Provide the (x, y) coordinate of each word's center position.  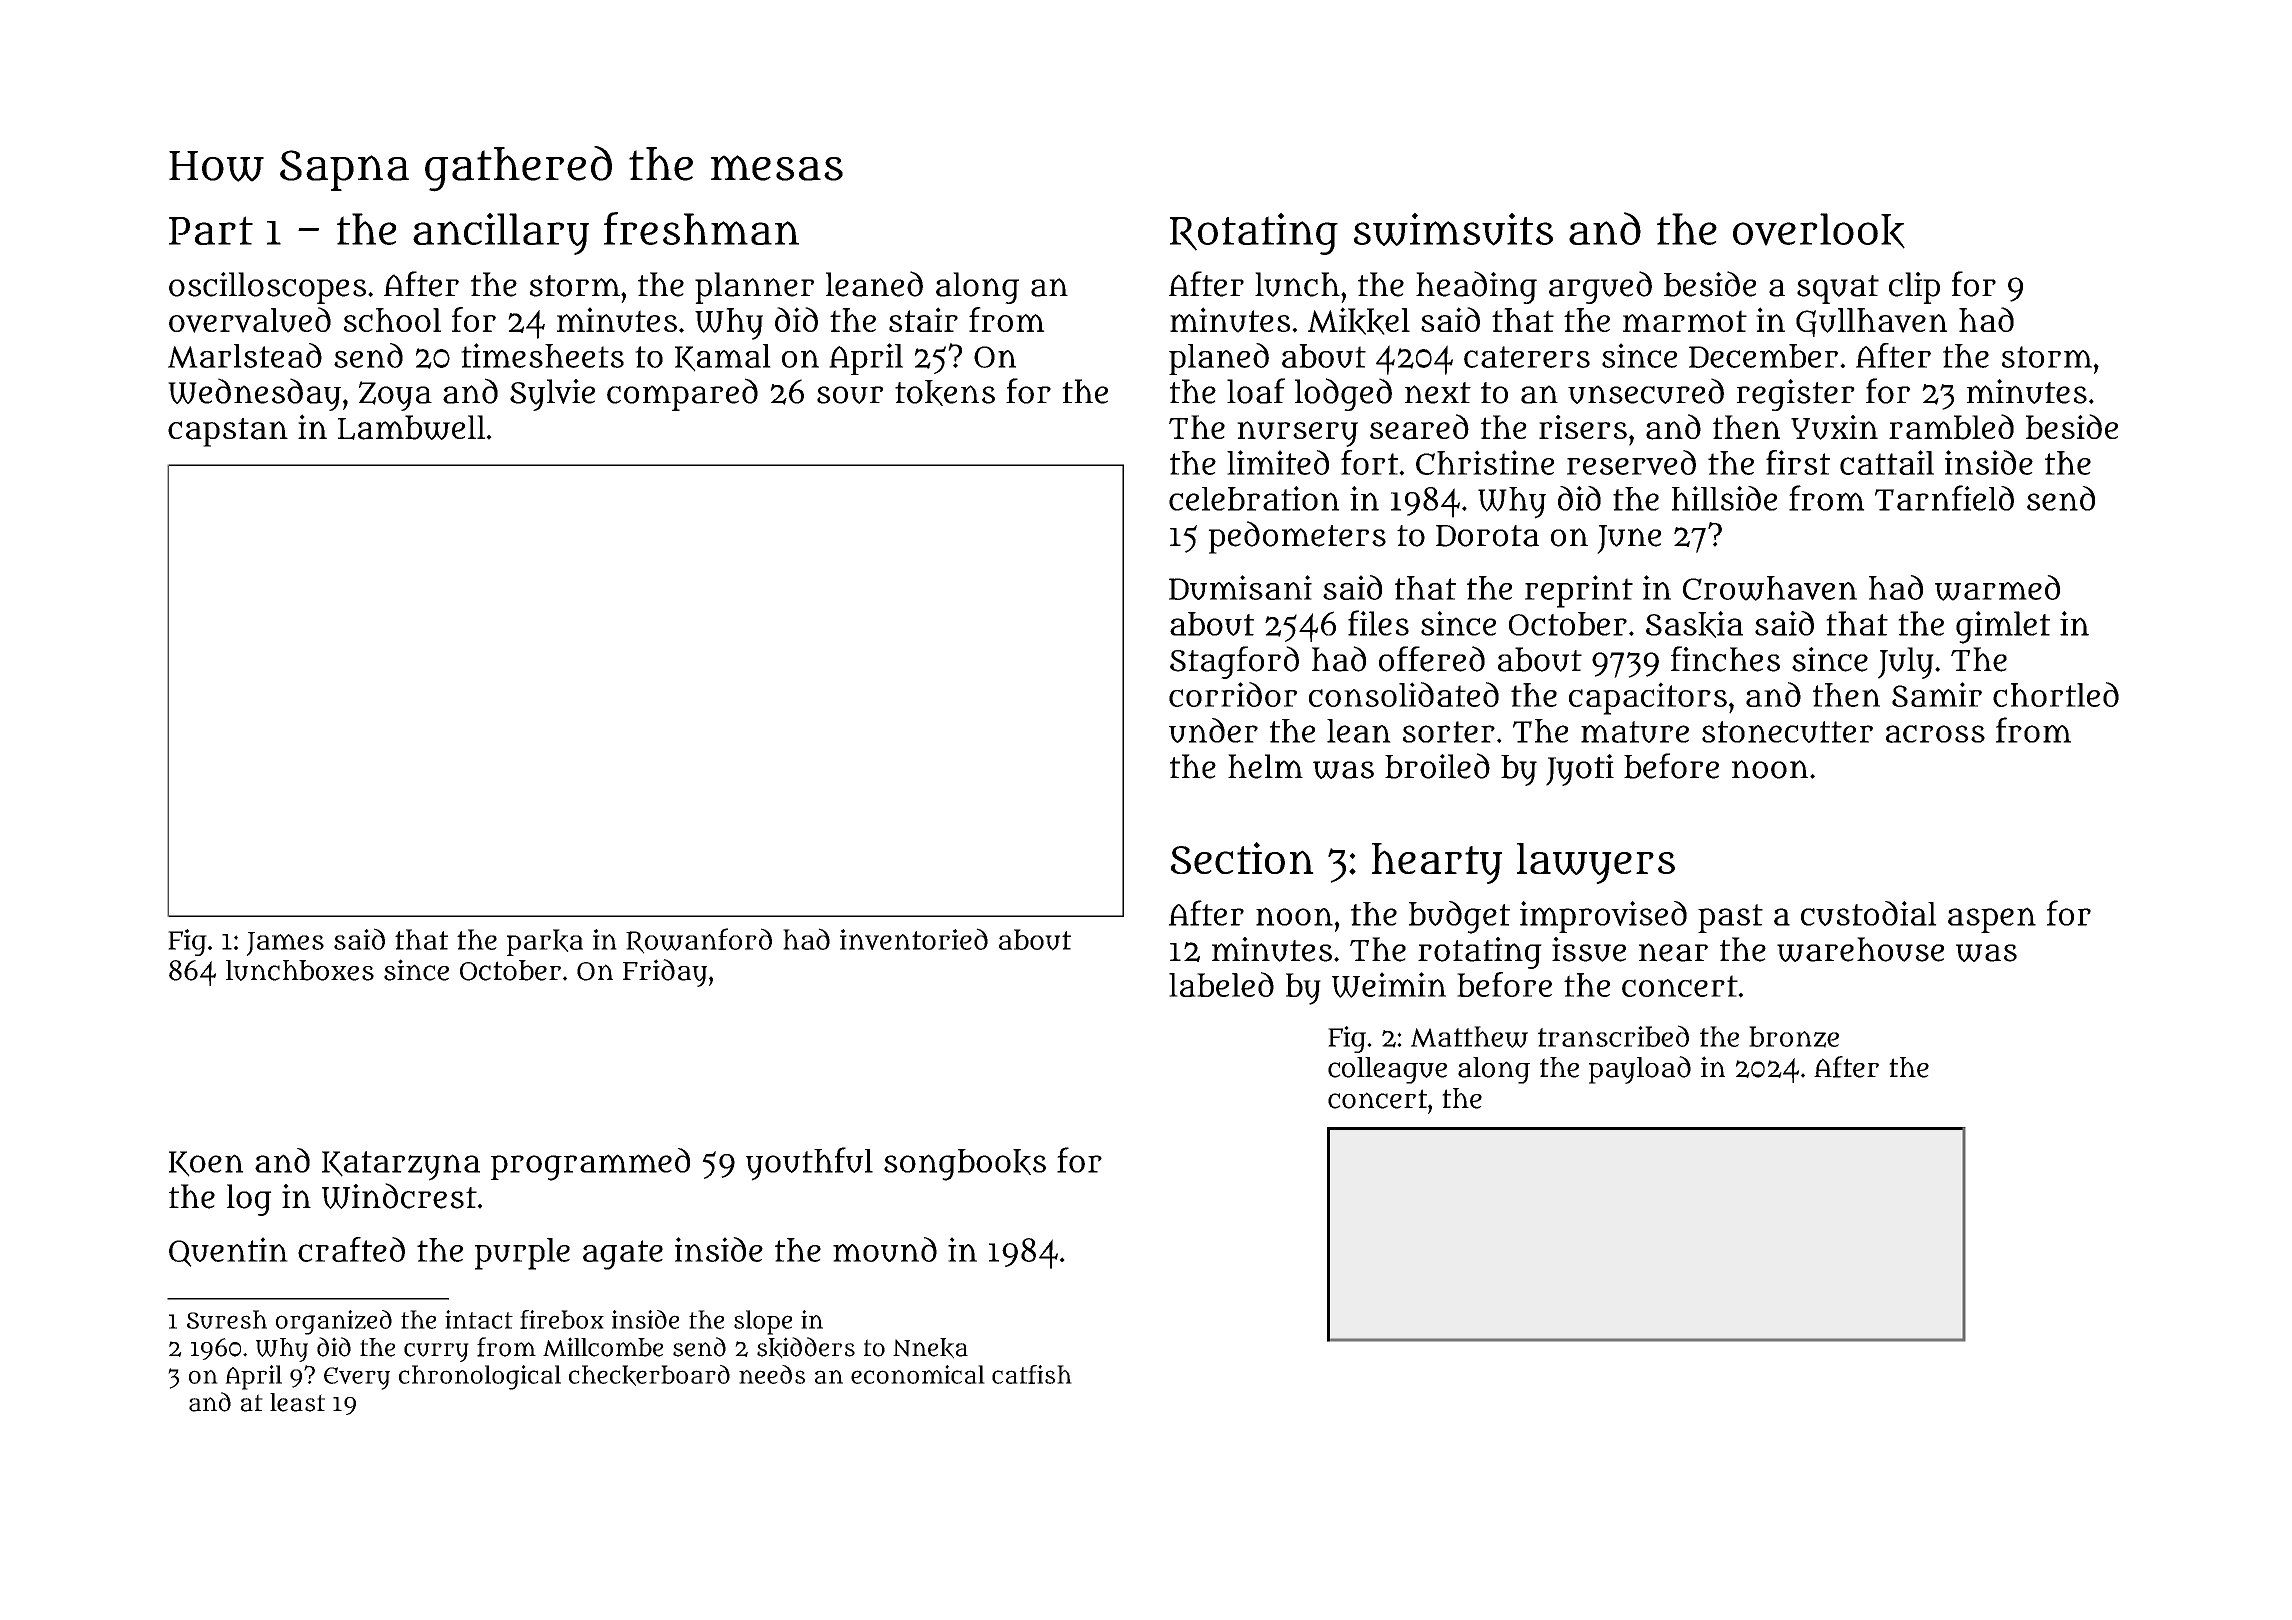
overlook (1819, 231)
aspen (1992, 920)
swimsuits (1453, 229)
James (285, 944)
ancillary (501, 234)
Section (1242, 858)
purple (522, 1254)
